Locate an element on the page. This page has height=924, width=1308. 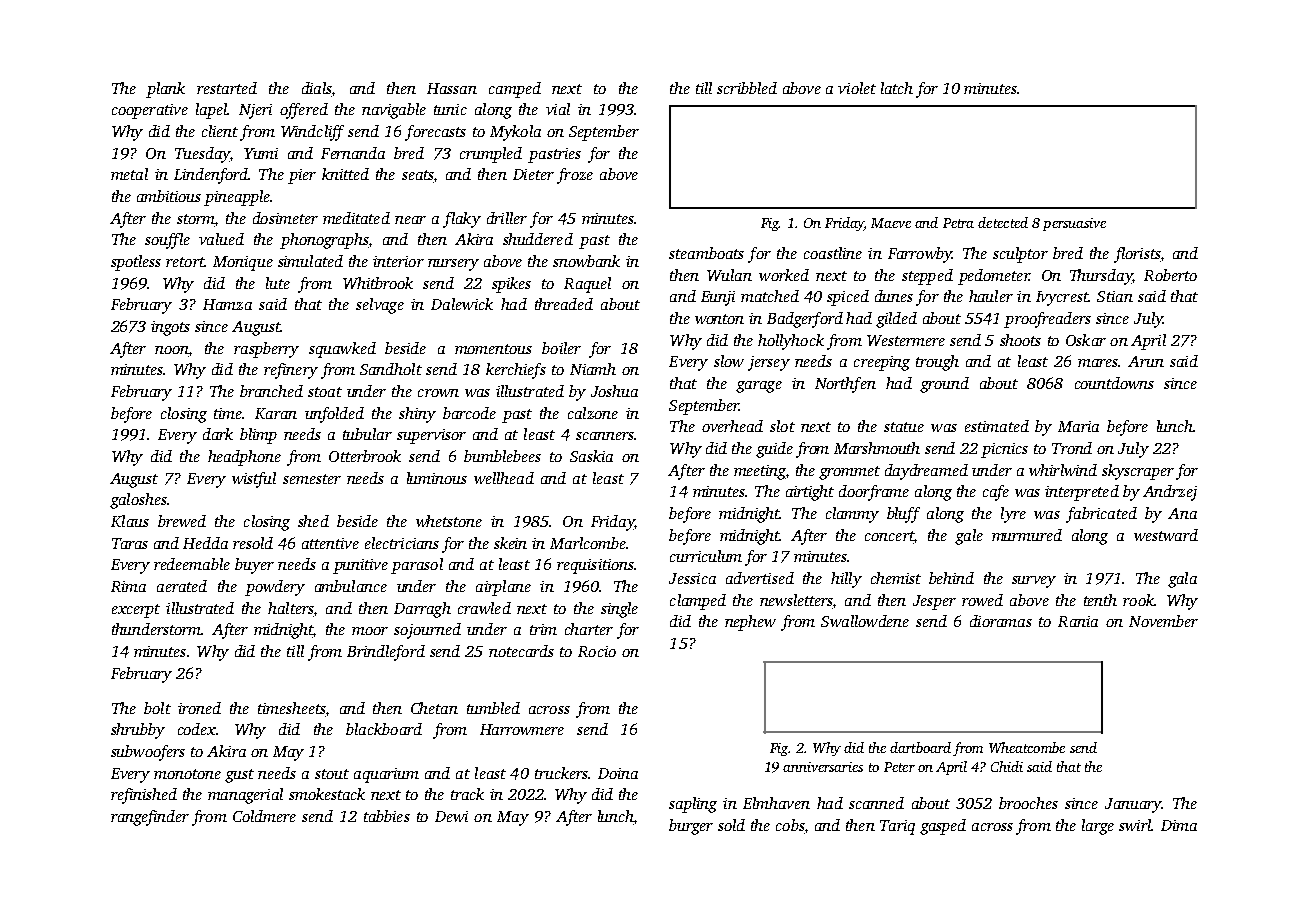
restarted is located at coordinates (227, 88).
